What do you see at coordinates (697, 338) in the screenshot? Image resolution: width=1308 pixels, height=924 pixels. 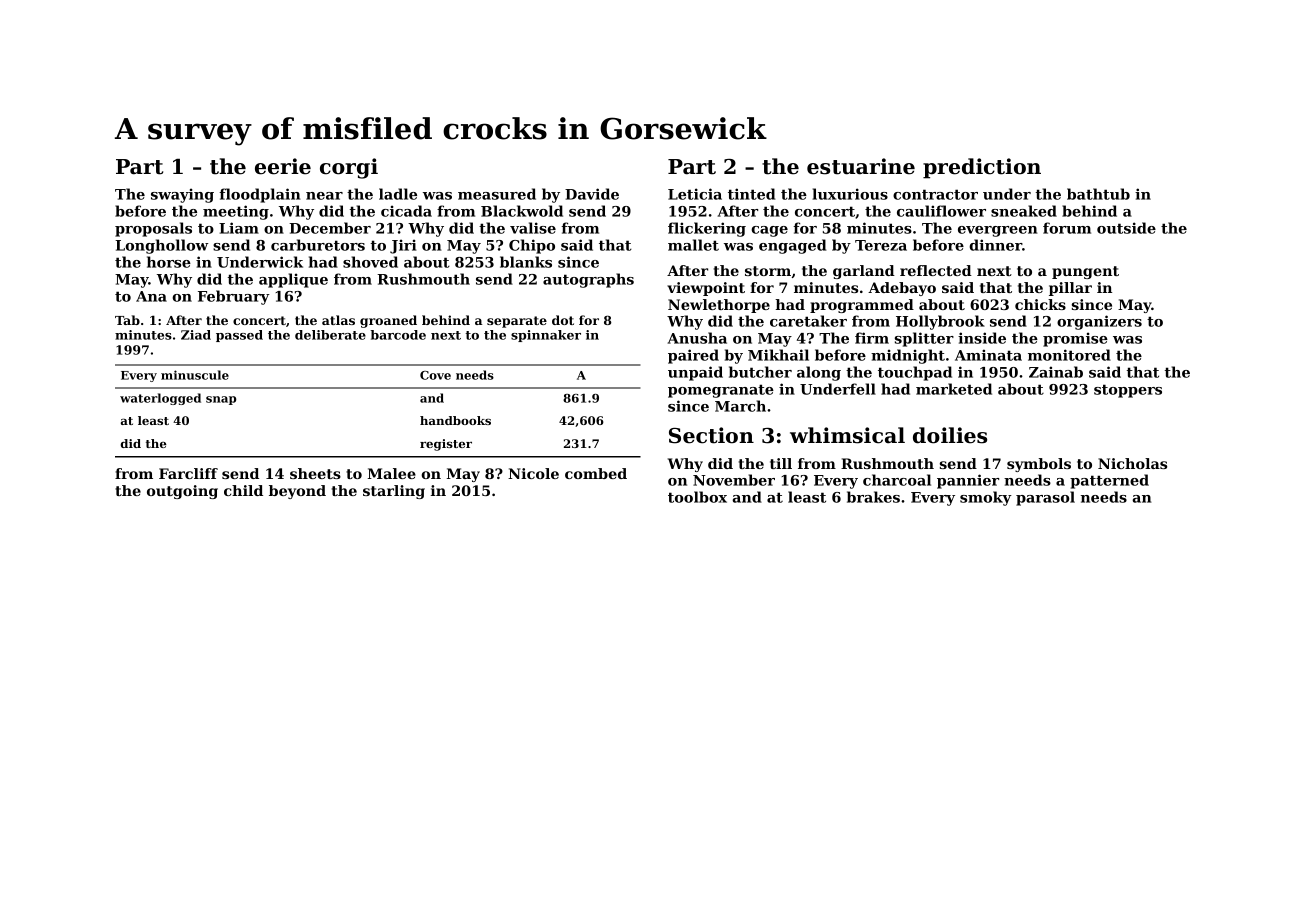 I see `Anusha` at bounding box center [697, 338].
